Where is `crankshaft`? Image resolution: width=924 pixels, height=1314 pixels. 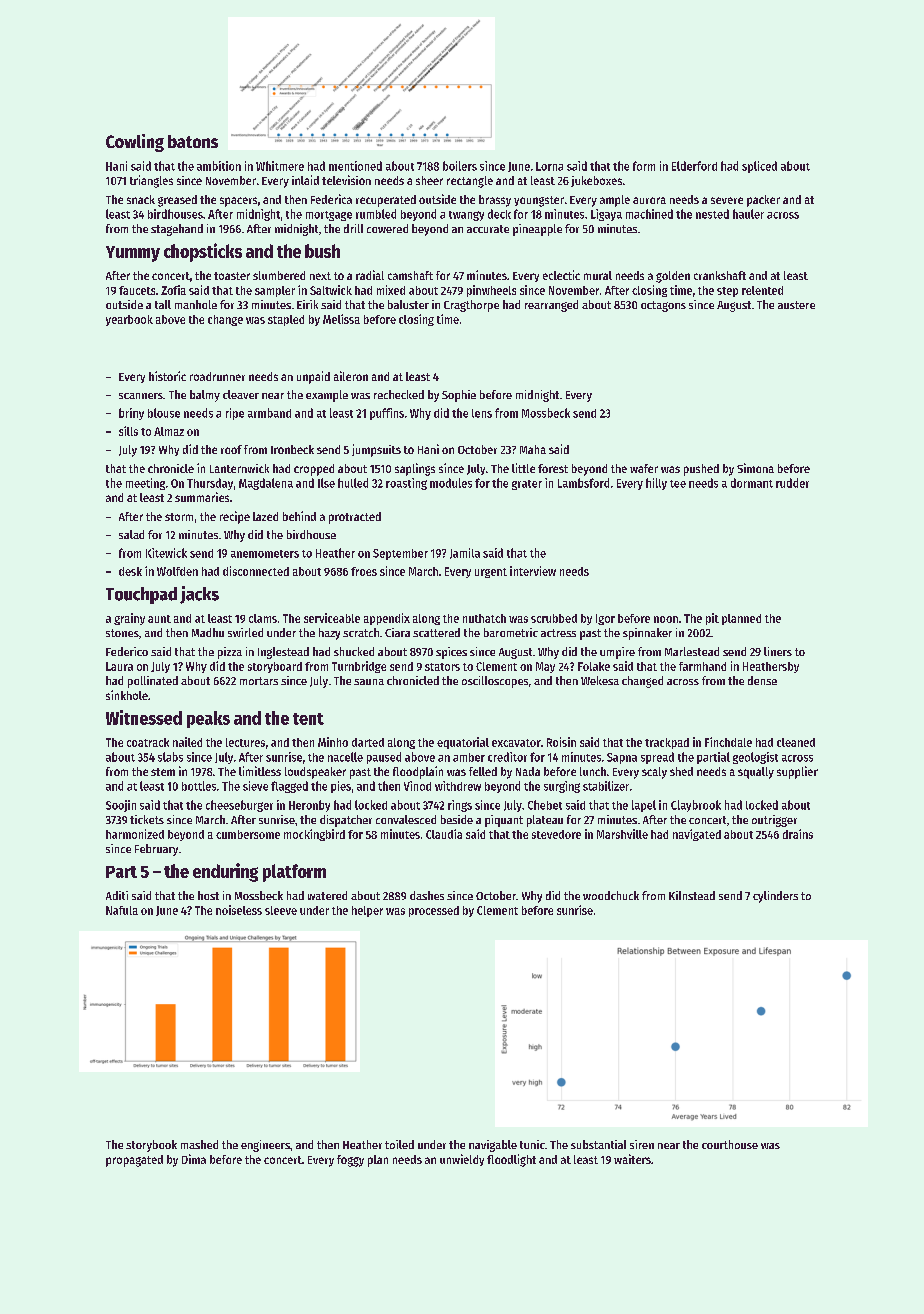
crankshaft is located at coordinates (720, 275).
